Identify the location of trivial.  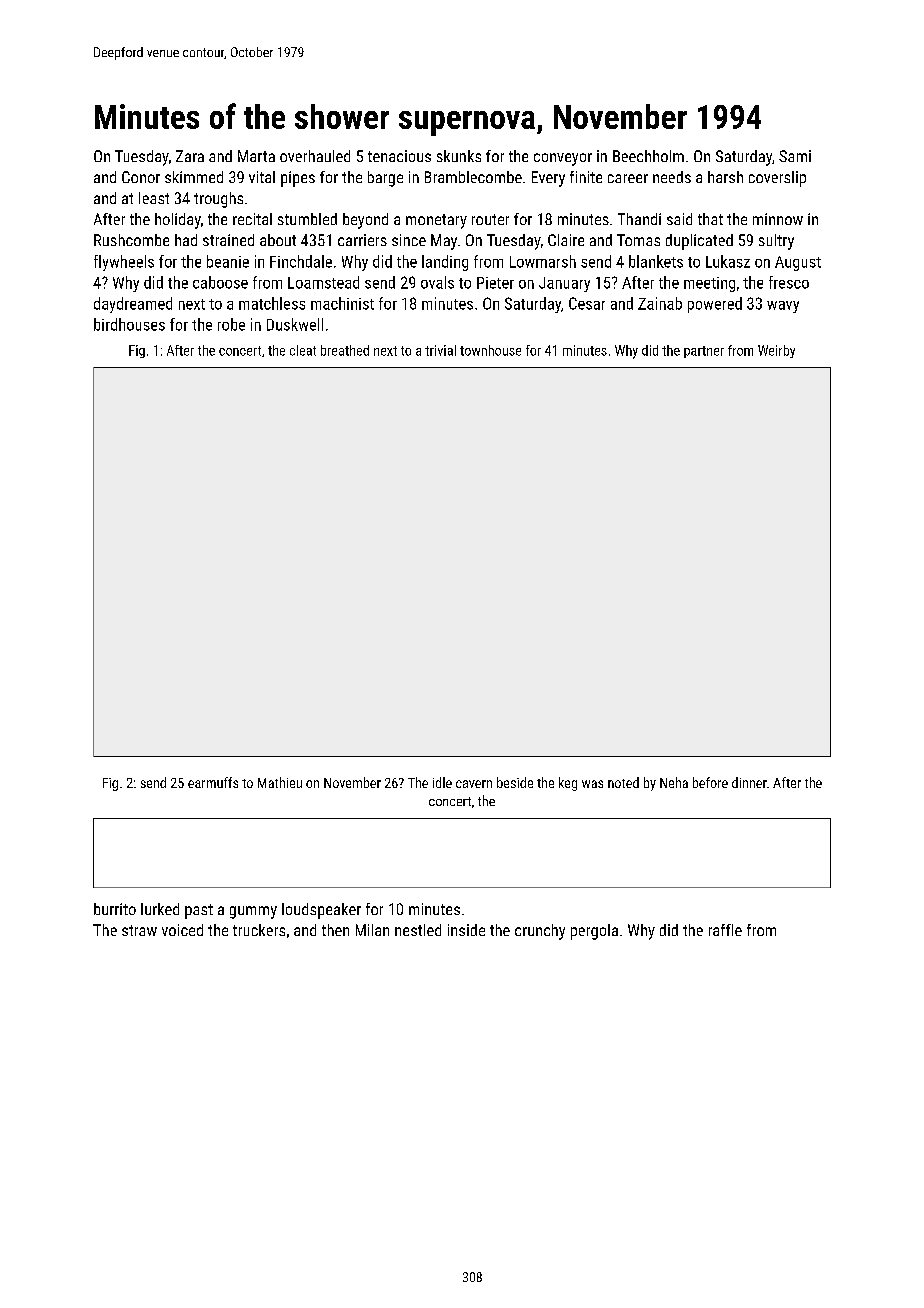
(440, 350).
